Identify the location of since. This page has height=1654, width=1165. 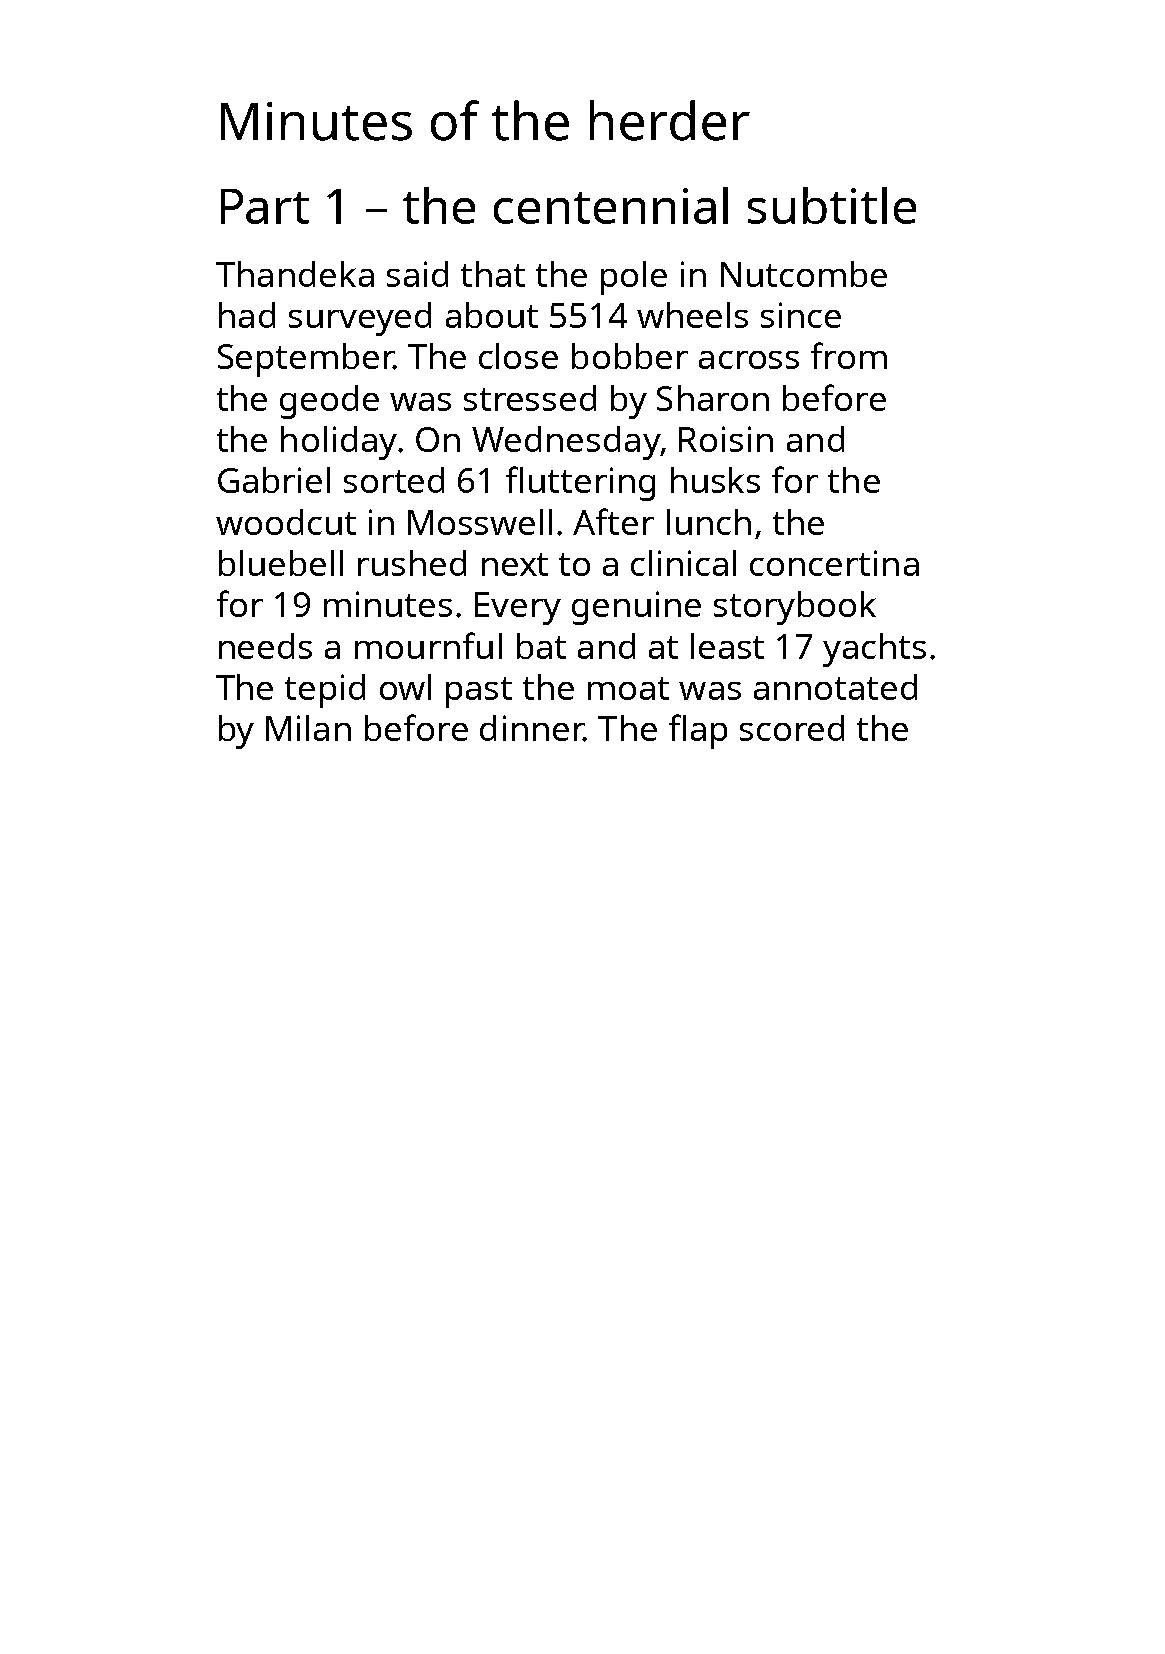
(801, 315).
